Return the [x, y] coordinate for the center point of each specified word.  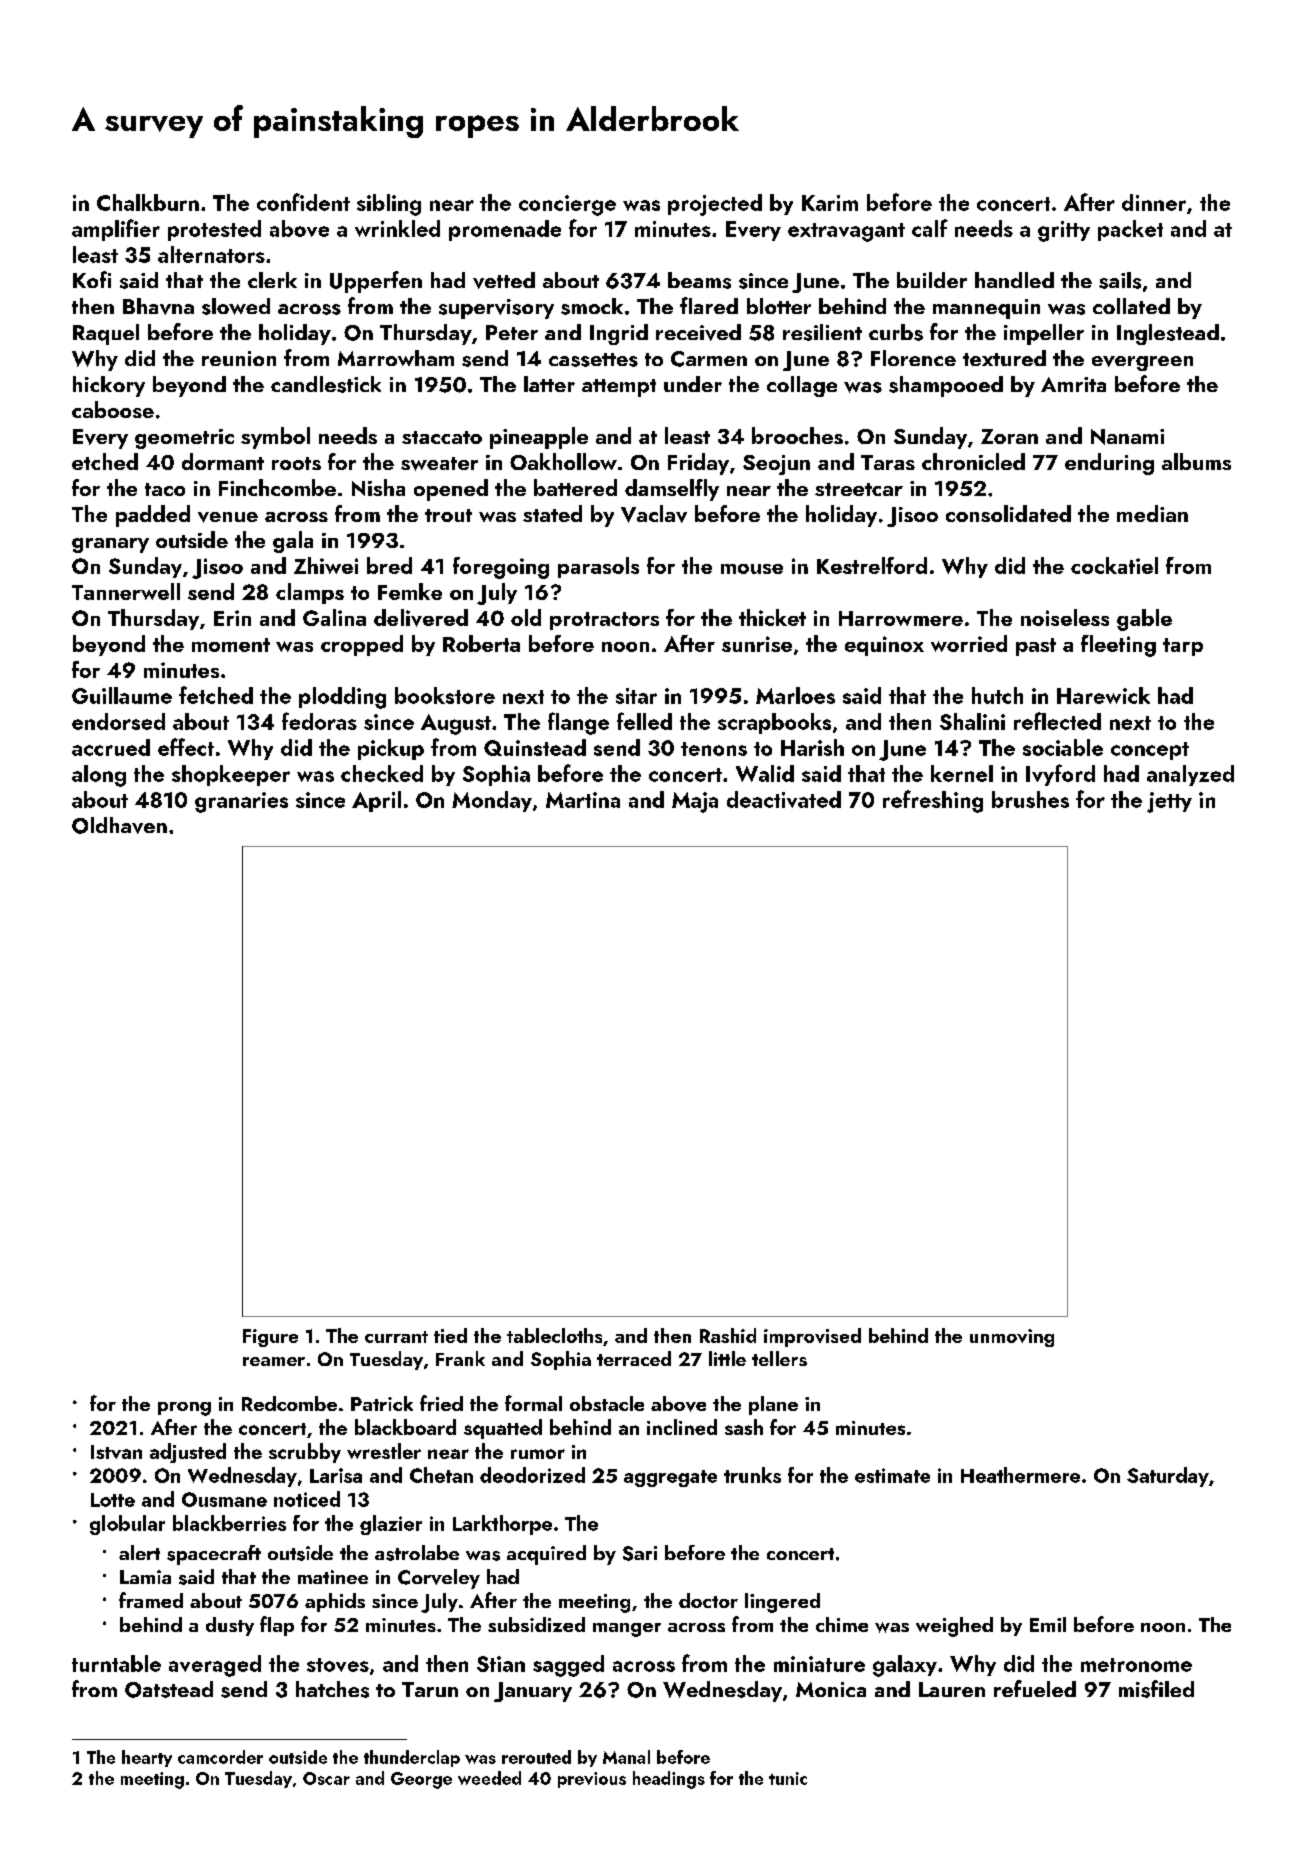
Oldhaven [119, 825]
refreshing [933, 801]
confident [303, 202]
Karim [830, 203]
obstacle [607, 1403]
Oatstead [169, 1689]
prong [184, 1409]
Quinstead [535, 747]
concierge [567, 205]
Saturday [1168, 1477]
